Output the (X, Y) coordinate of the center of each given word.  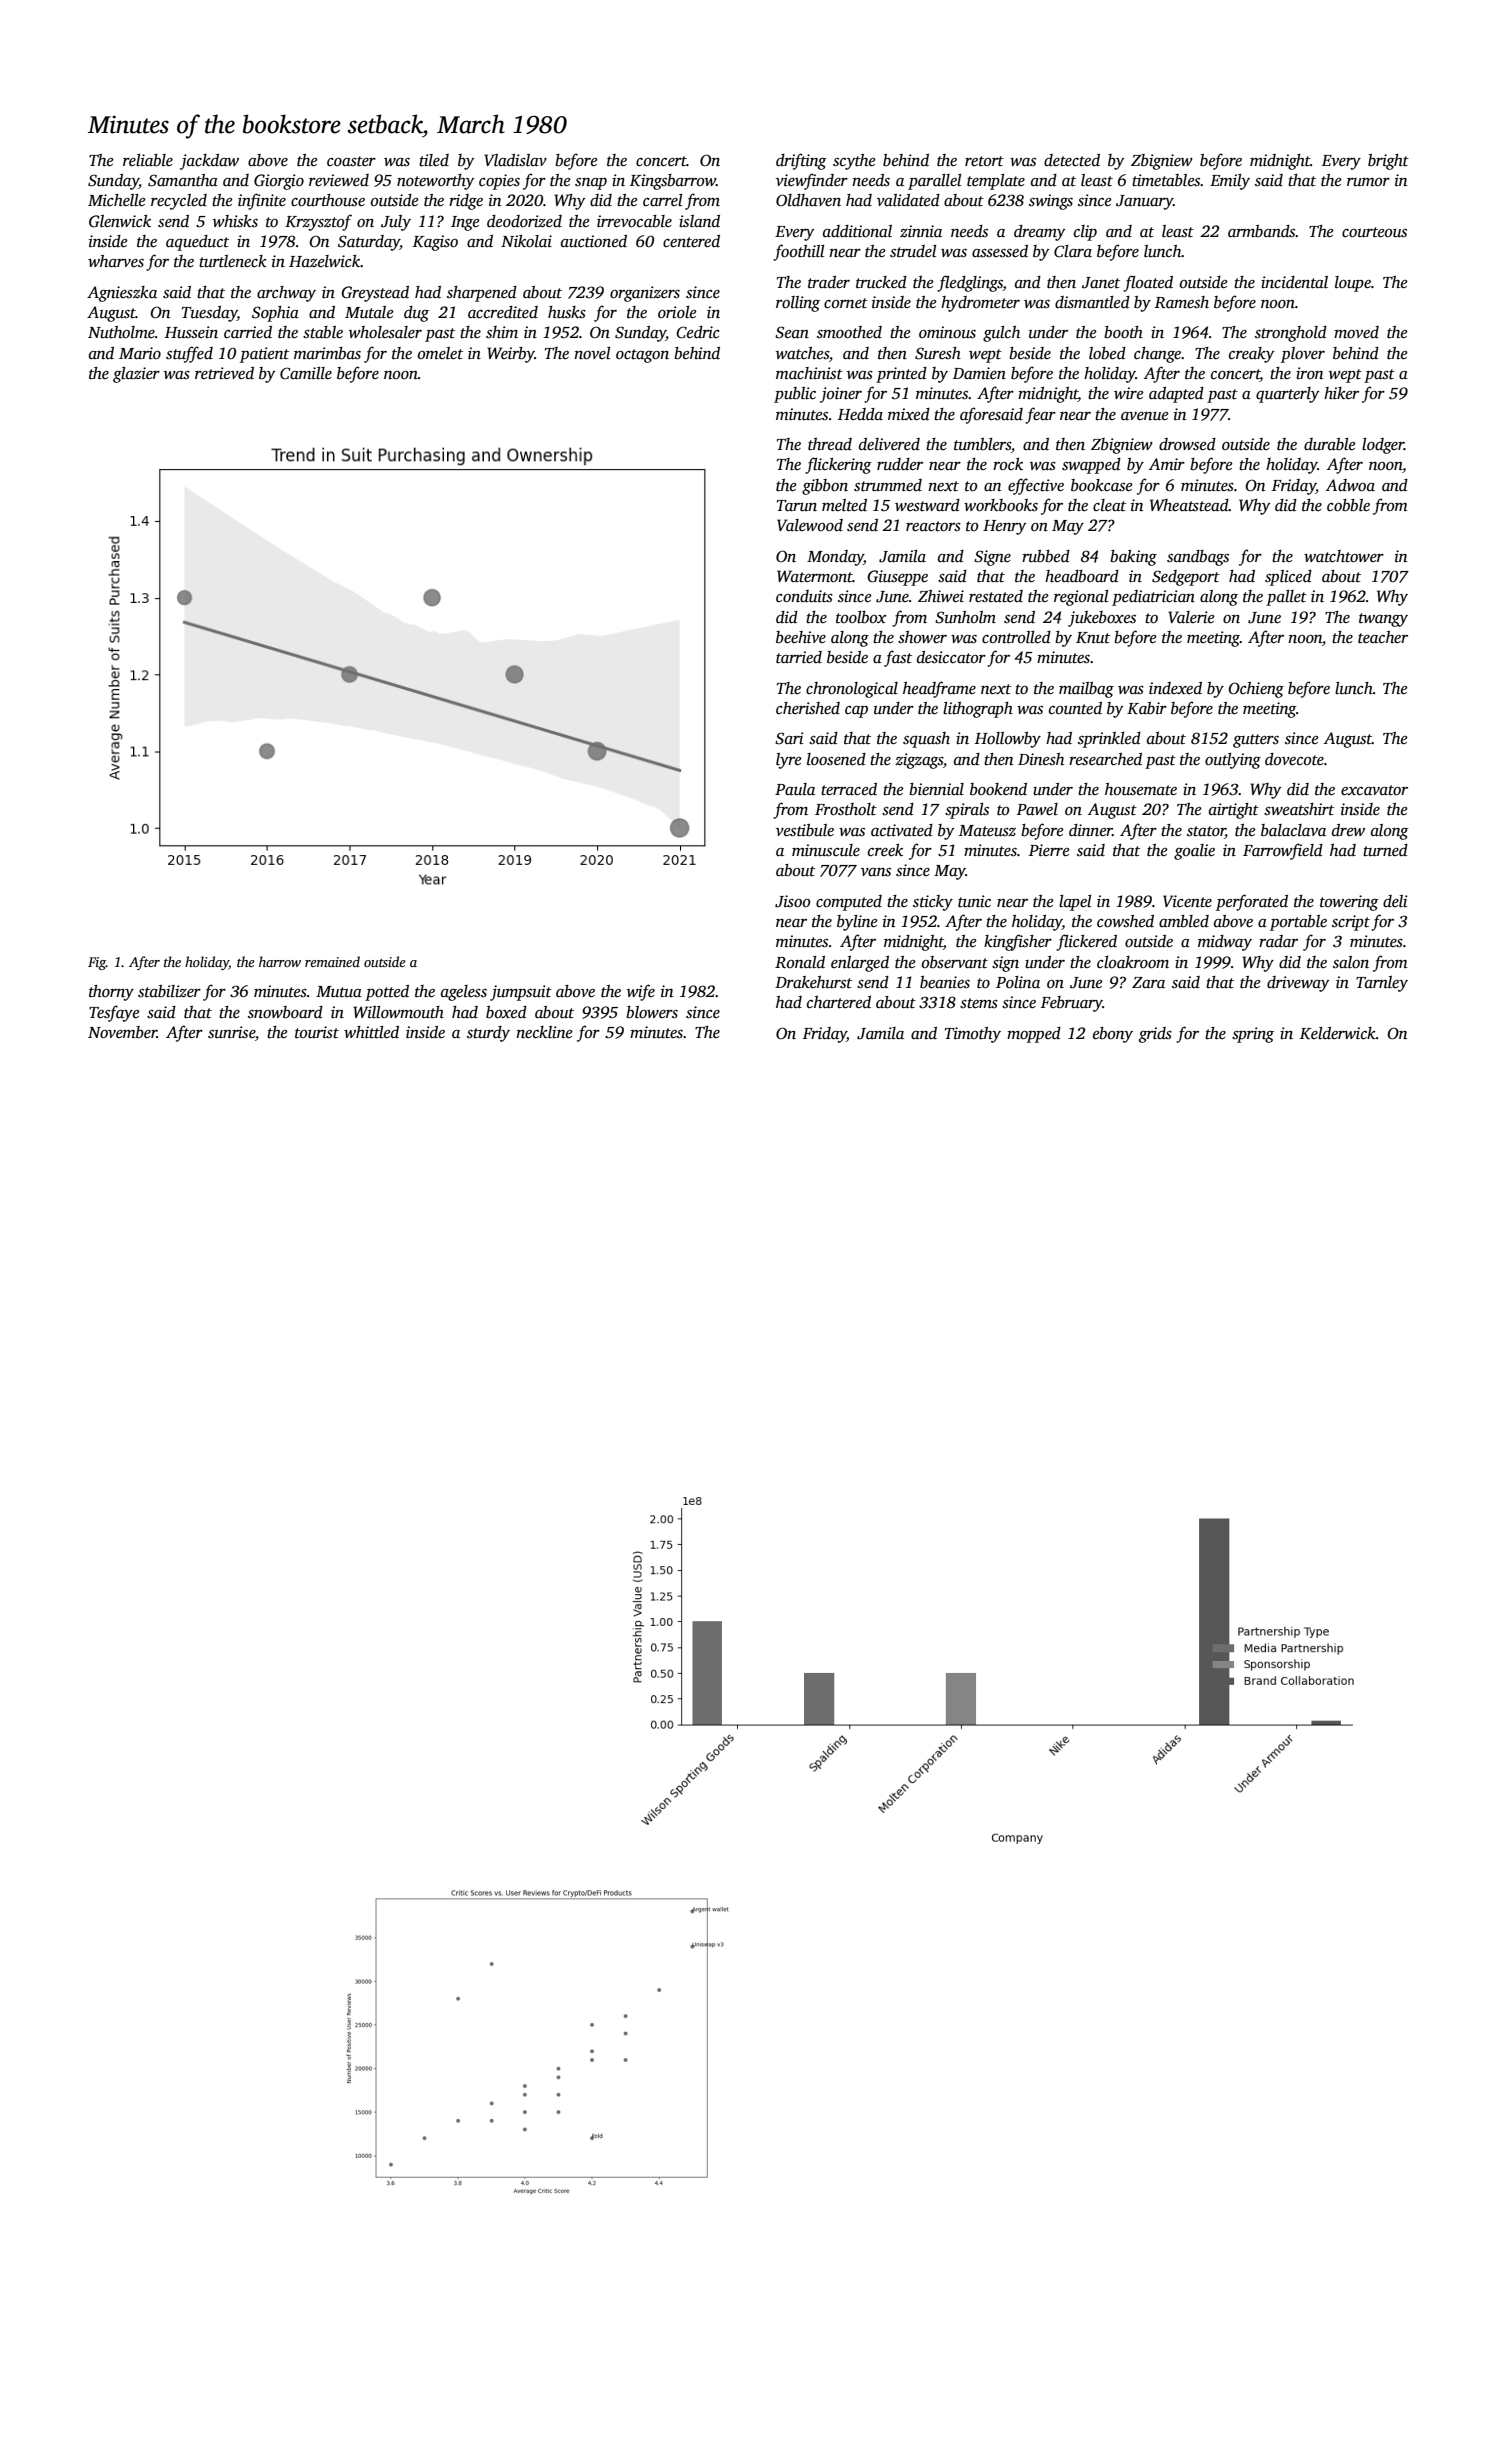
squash (926, 740)
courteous (1374, 232)
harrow (280, 961)
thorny (111, 993)
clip (1085, 233)
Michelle (117, 200)
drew (1348, 830)
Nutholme (121, 332)
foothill (799, 252)
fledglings (970, 283)
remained (332, 961)
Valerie (1191, 617)
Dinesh (1041, 759)
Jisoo (792, 901)
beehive (801, 637)
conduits (804, 596)
